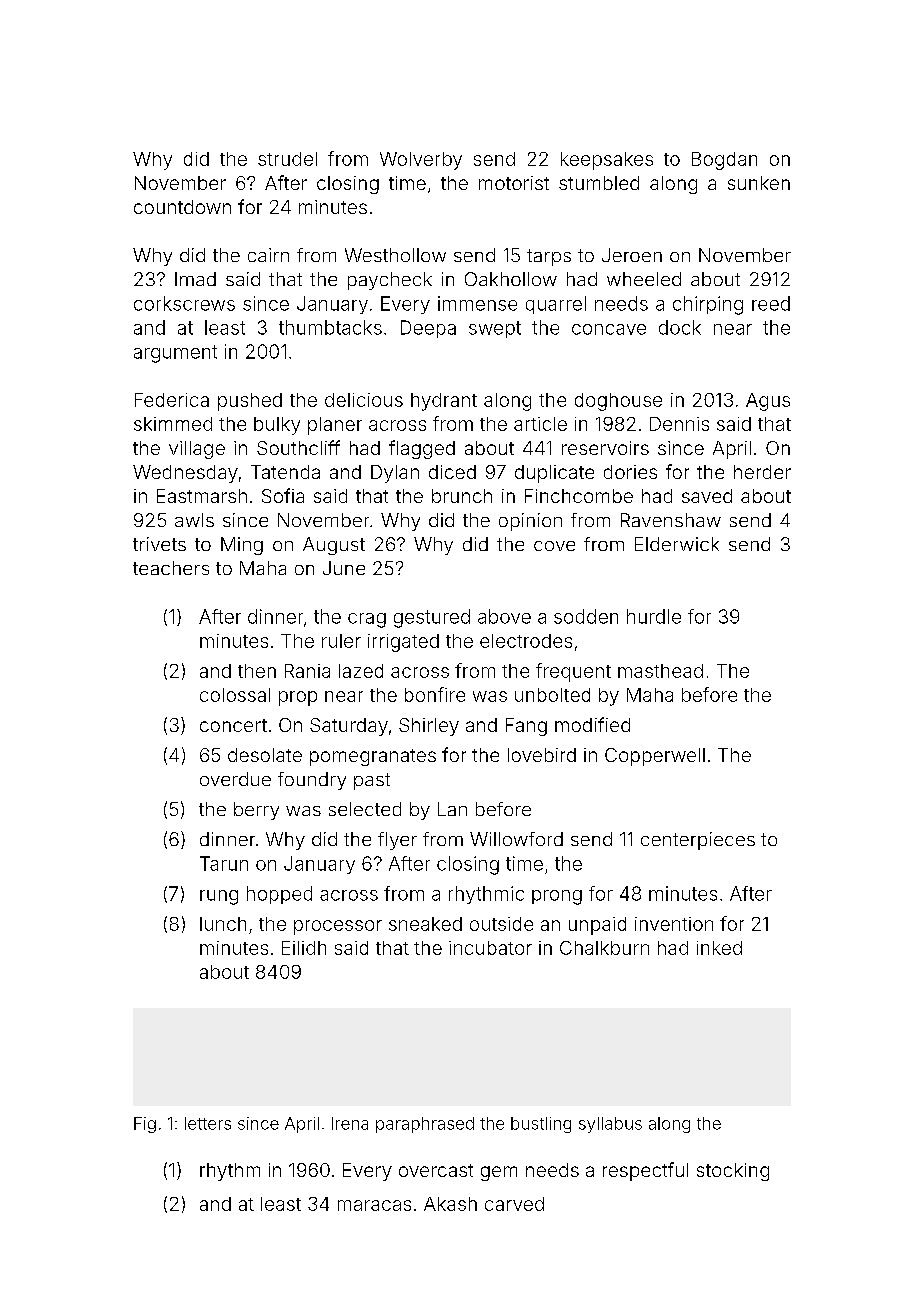 The image size is (924, 1311). I want to click on gestured, so click(432, 618).
